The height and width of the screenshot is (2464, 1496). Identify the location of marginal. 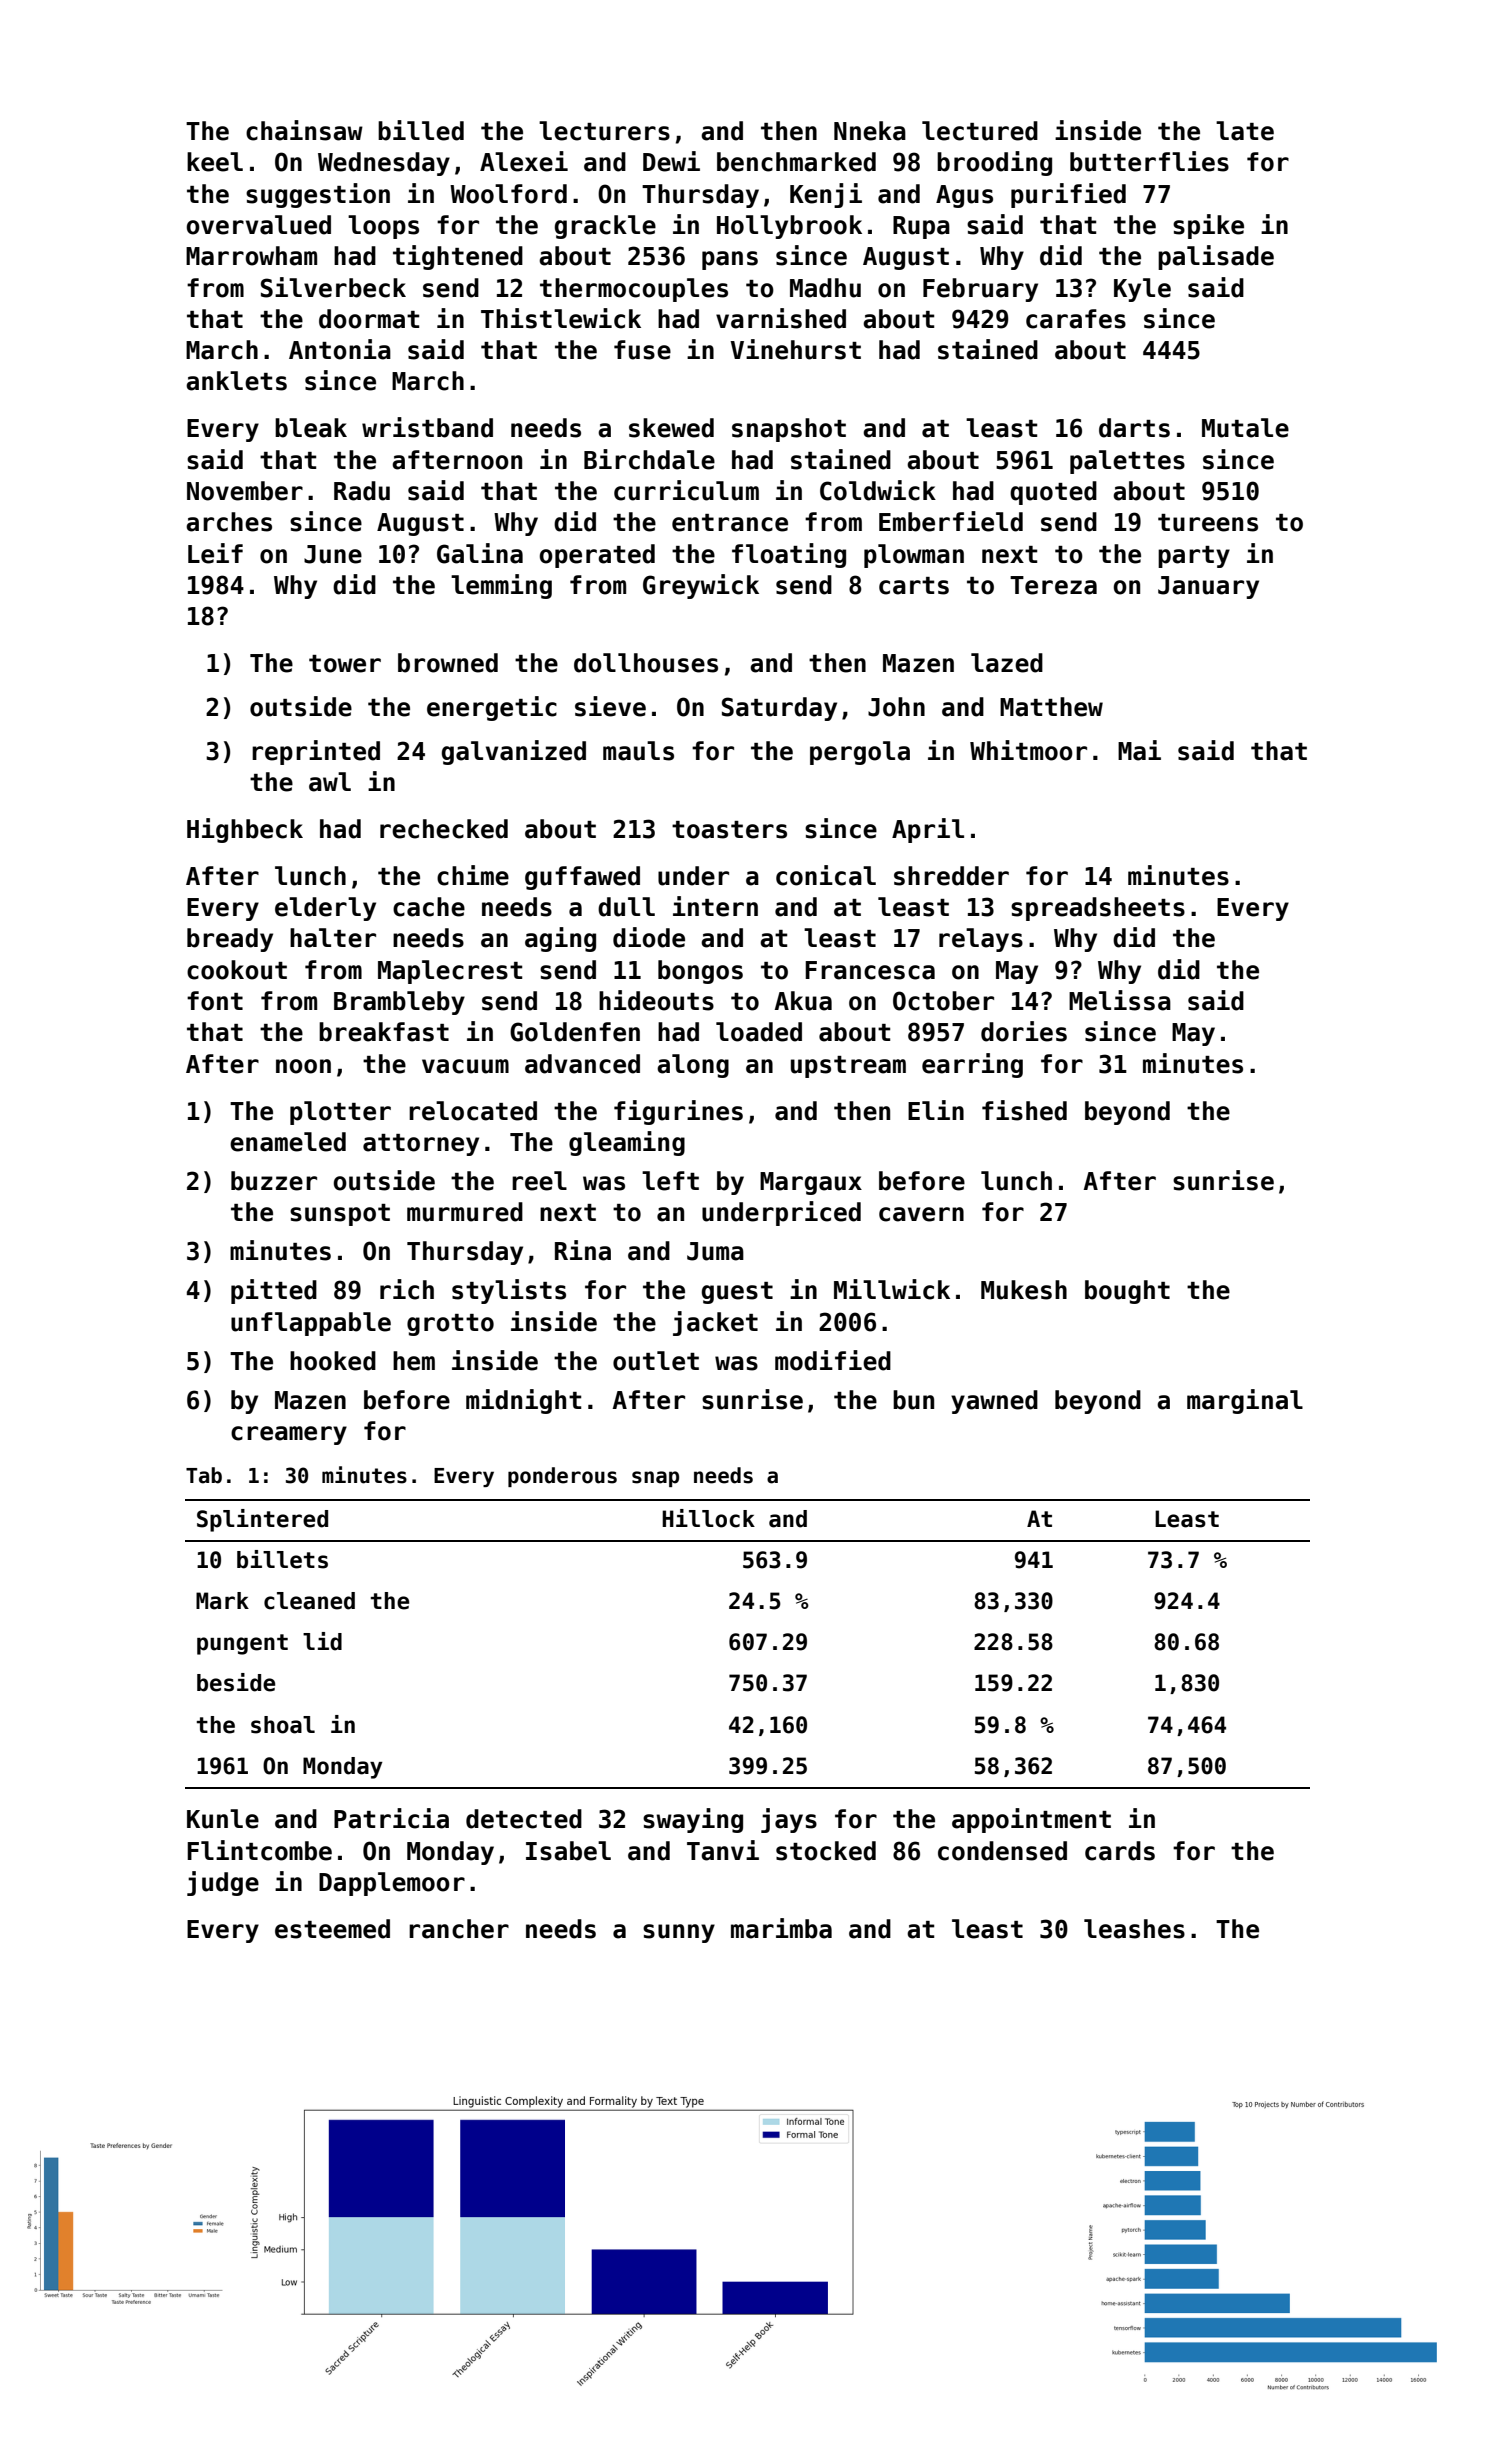
(1245, 1401).
